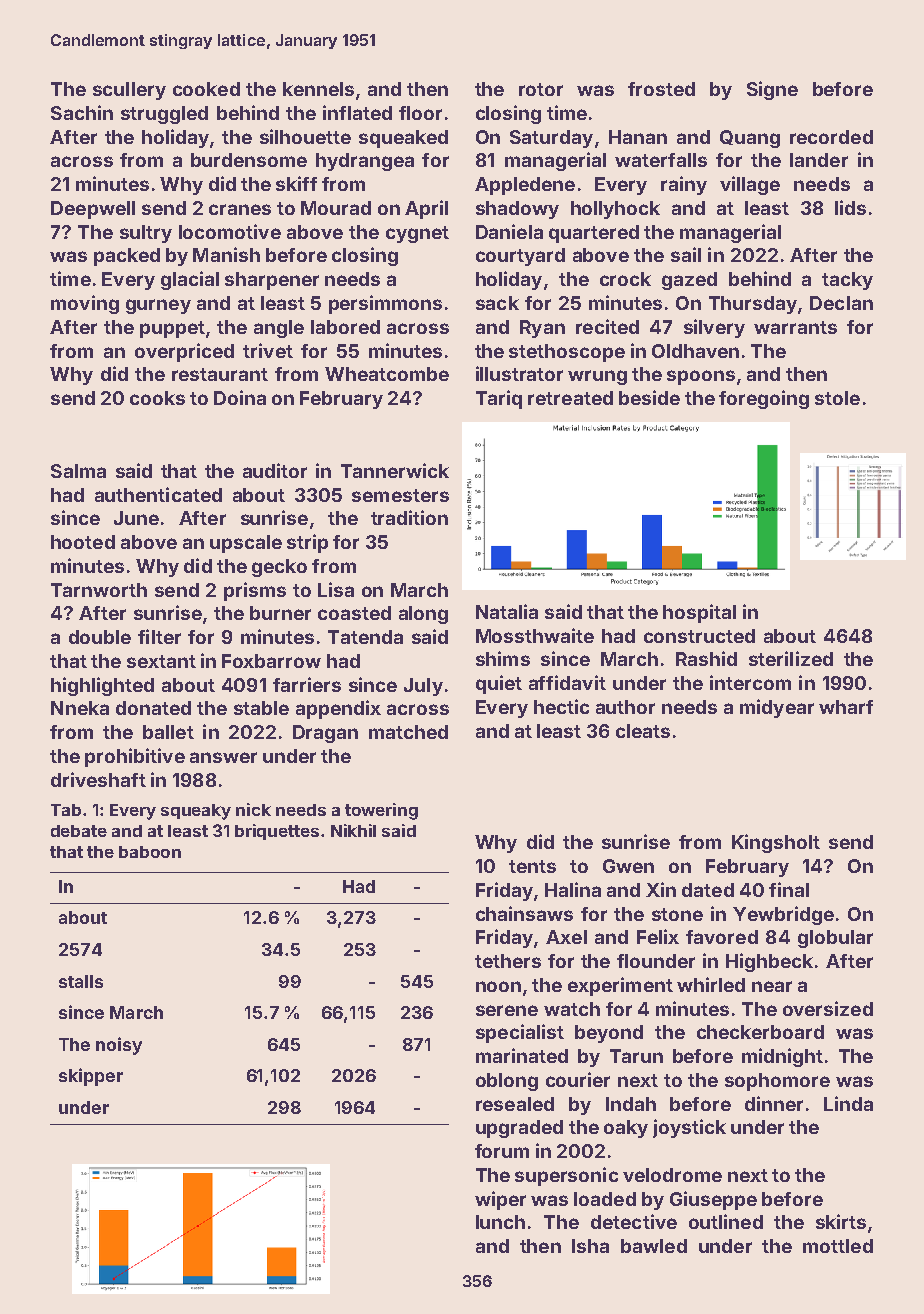 This document has width=924, height=1314. Describe the element at coordinates (661, 89) in the document. I see `frosted` at that location.
